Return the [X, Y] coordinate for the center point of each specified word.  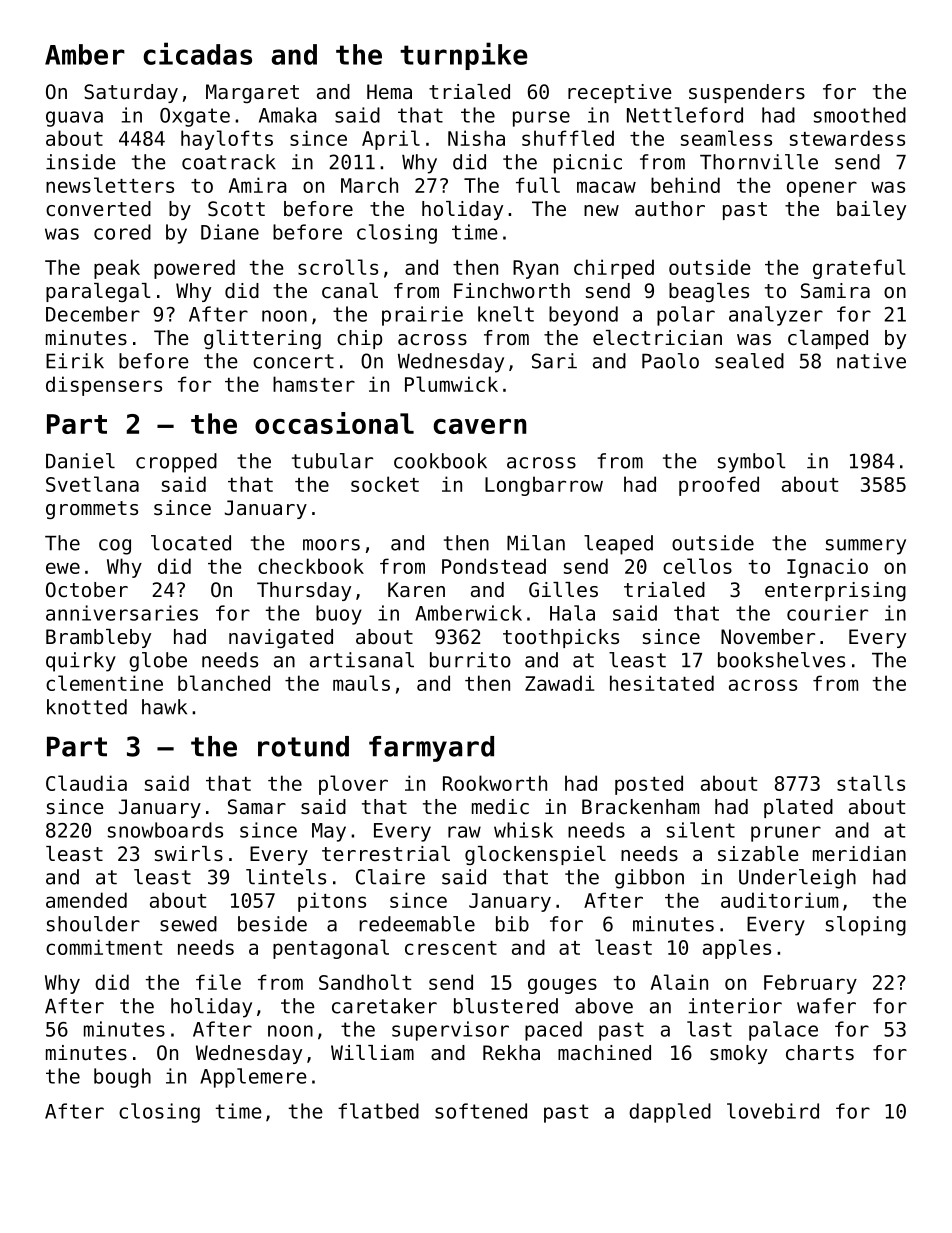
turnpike [464, 56]
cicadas [197, 53]
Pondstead [494, 566]
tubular [332, 461]
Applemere [253, 1078]
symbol [752, 463]
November [768, 637]
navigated [281, 638]
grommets [92, 510]
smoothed [860, 115]
